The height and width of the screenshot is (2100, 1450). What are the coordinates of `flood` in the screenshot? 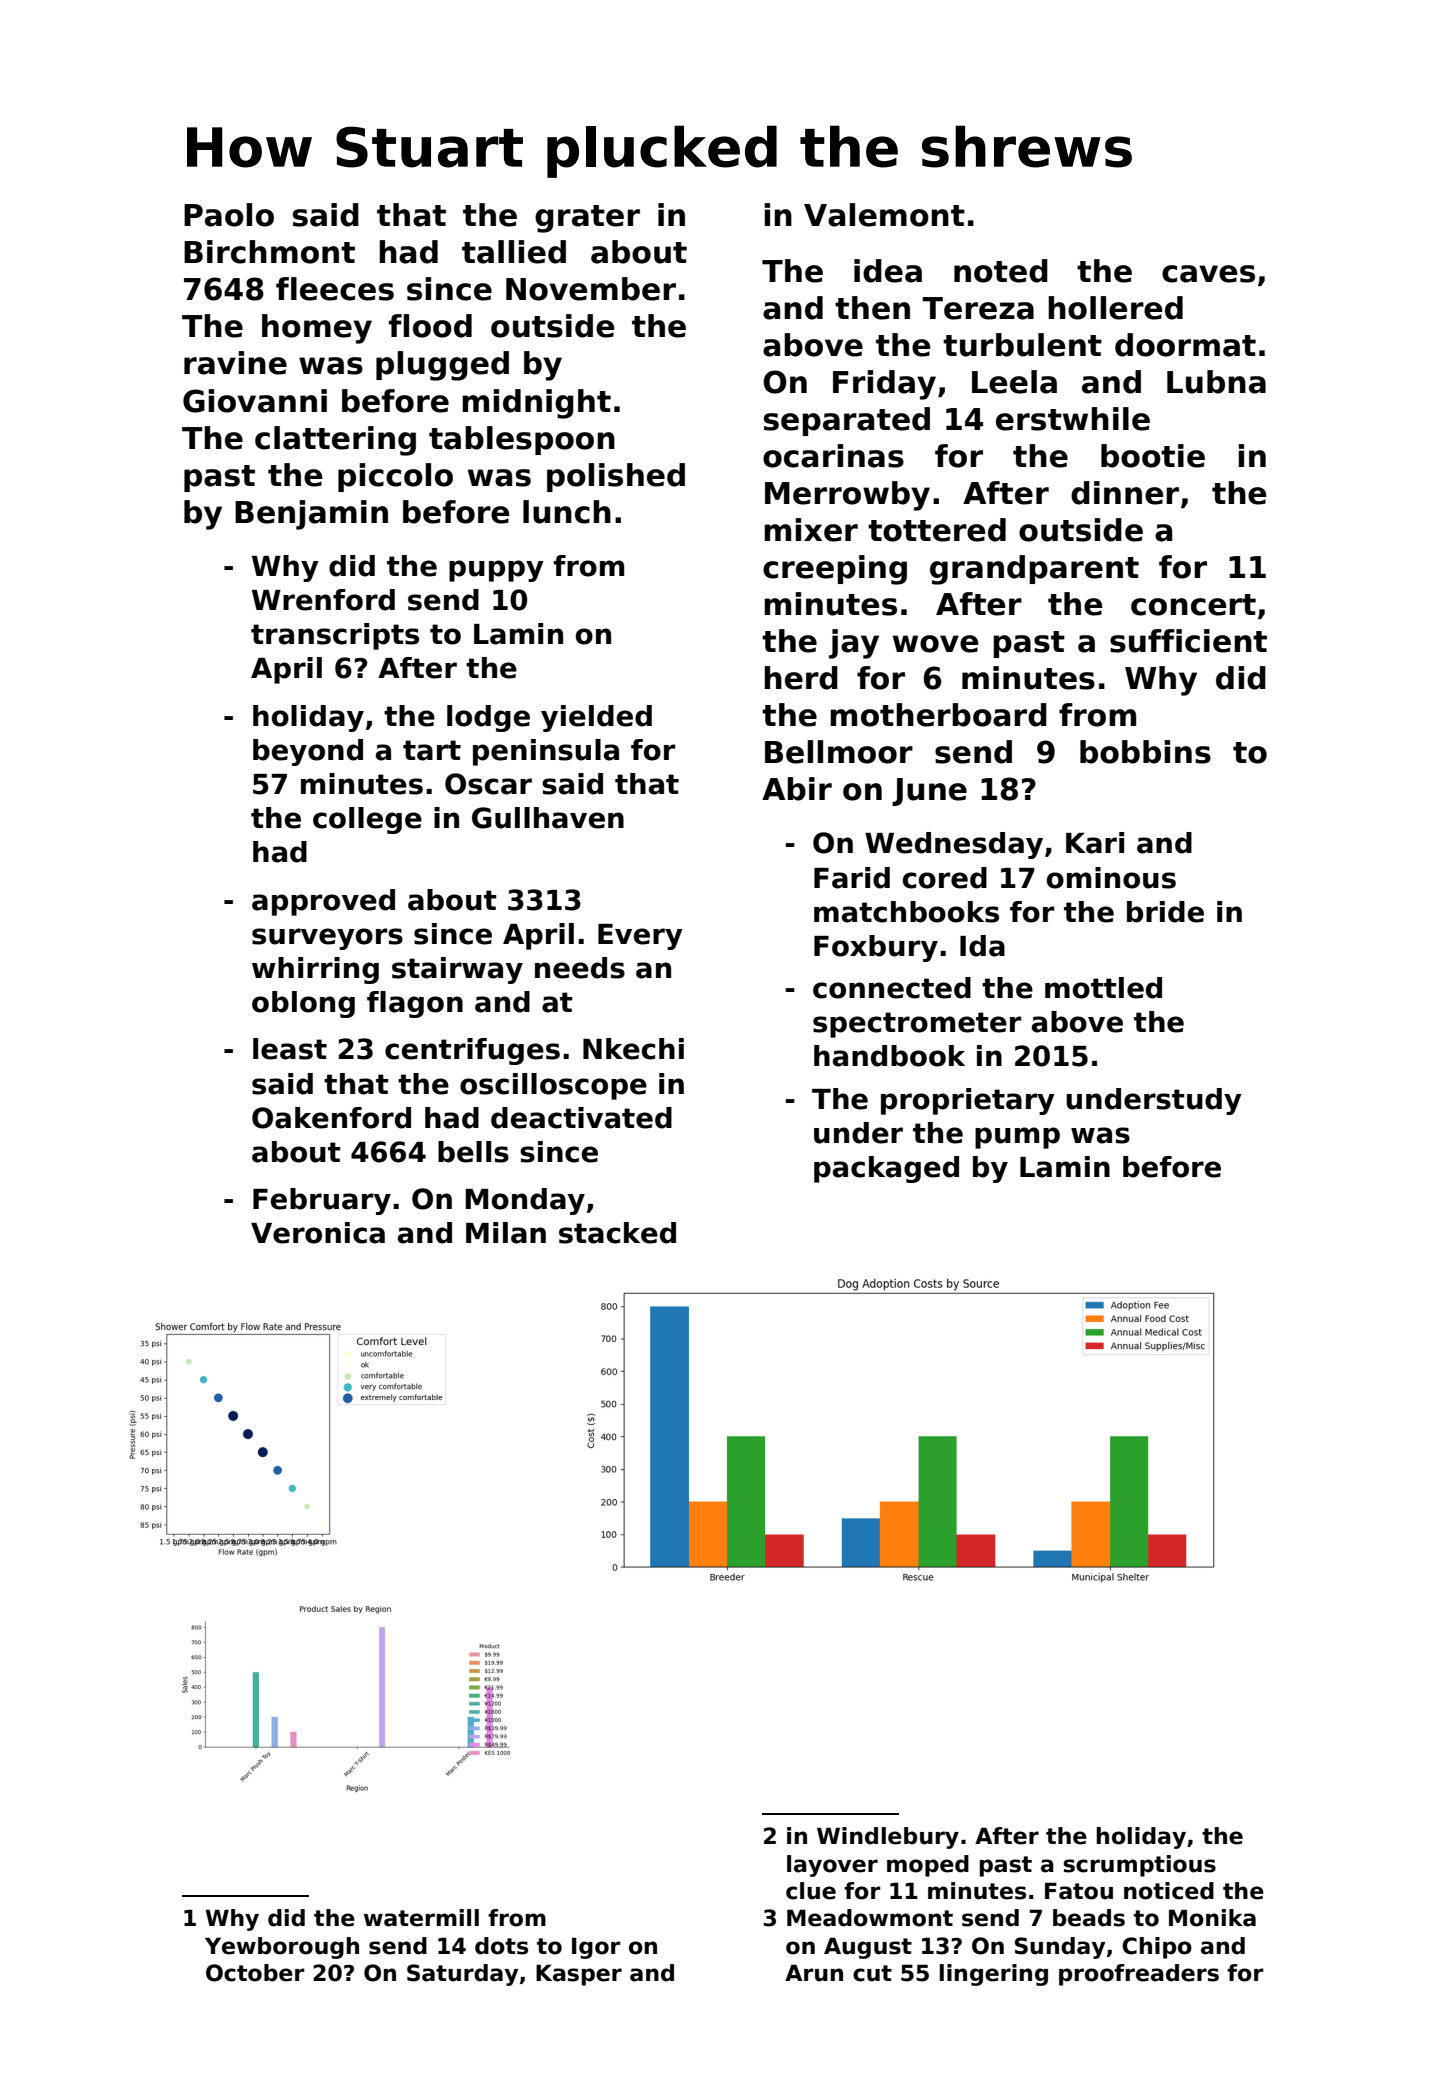 It's located at (430, 326).
